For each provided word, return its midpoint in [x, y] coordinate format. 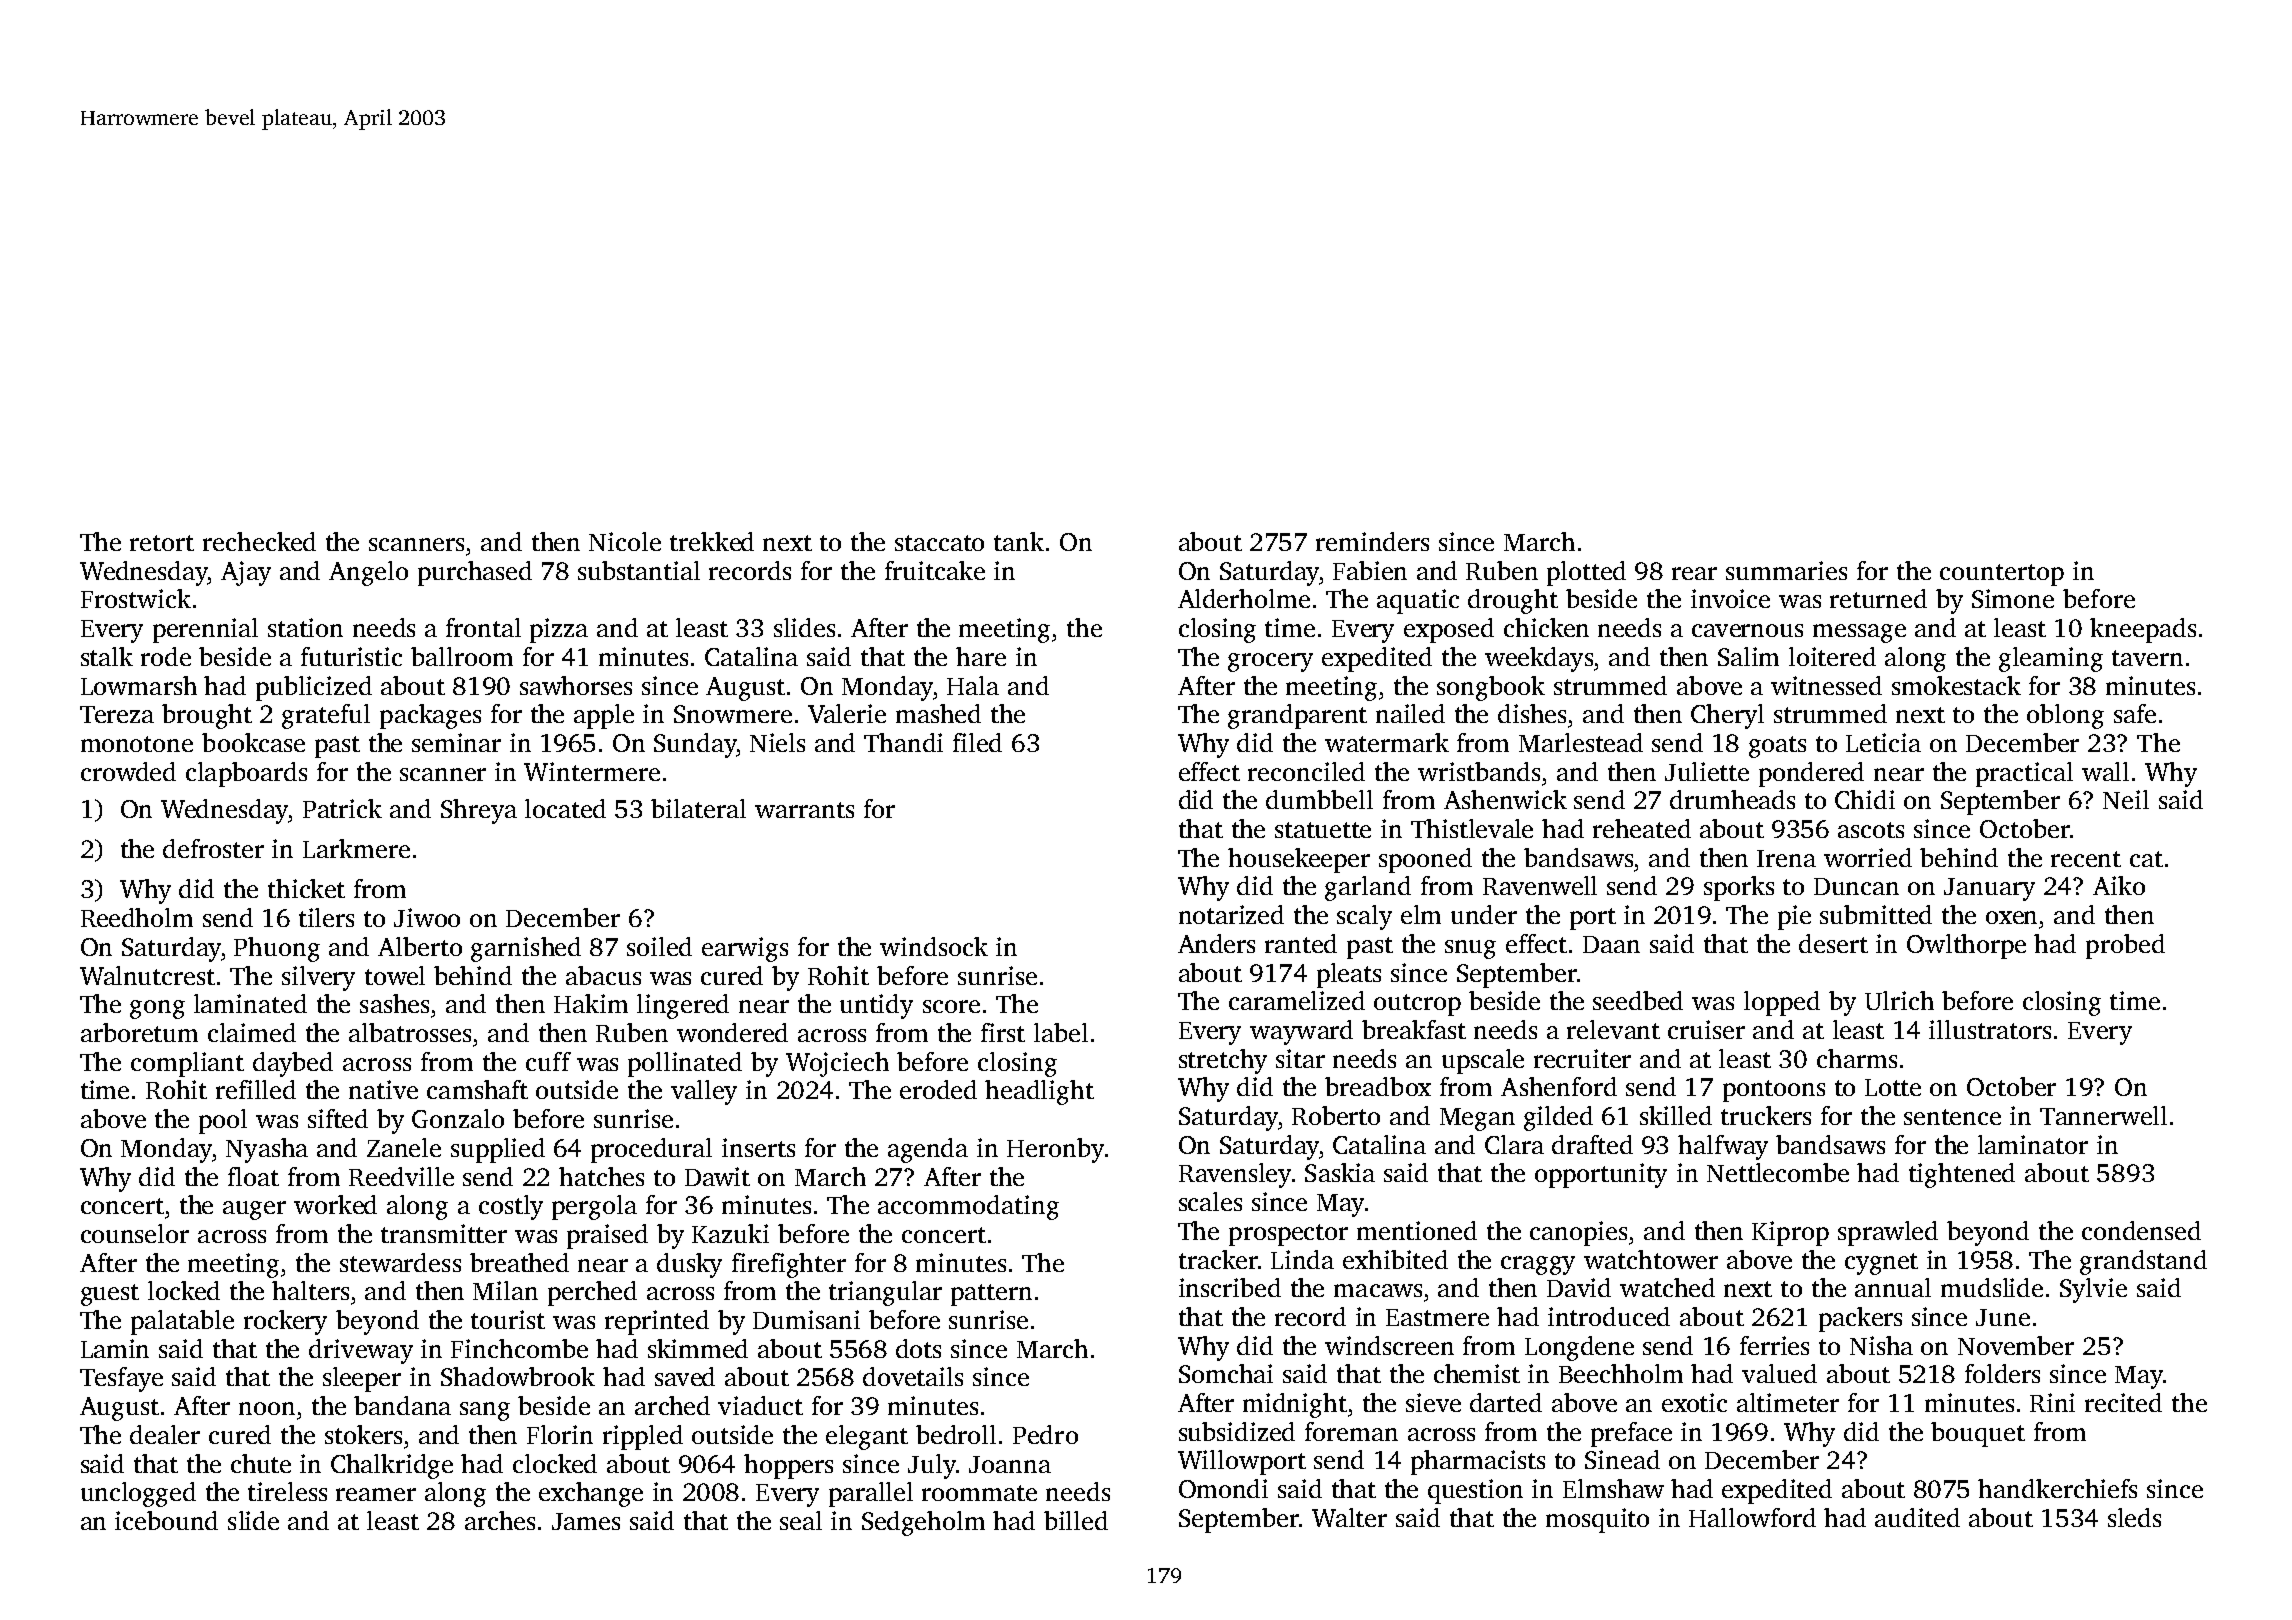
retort [162, 543]
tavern [2147, 658]
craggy [1538, 1265]
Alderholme [1244, 598]
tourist [508, 1319]
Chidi [1865, 799]
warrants [804, 810]
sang [485, 1411]
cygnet [1881, 1264]
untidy [876, 1006]
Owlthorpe [1966, 946]
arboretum [139, 1032]
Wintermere [592, 771]
